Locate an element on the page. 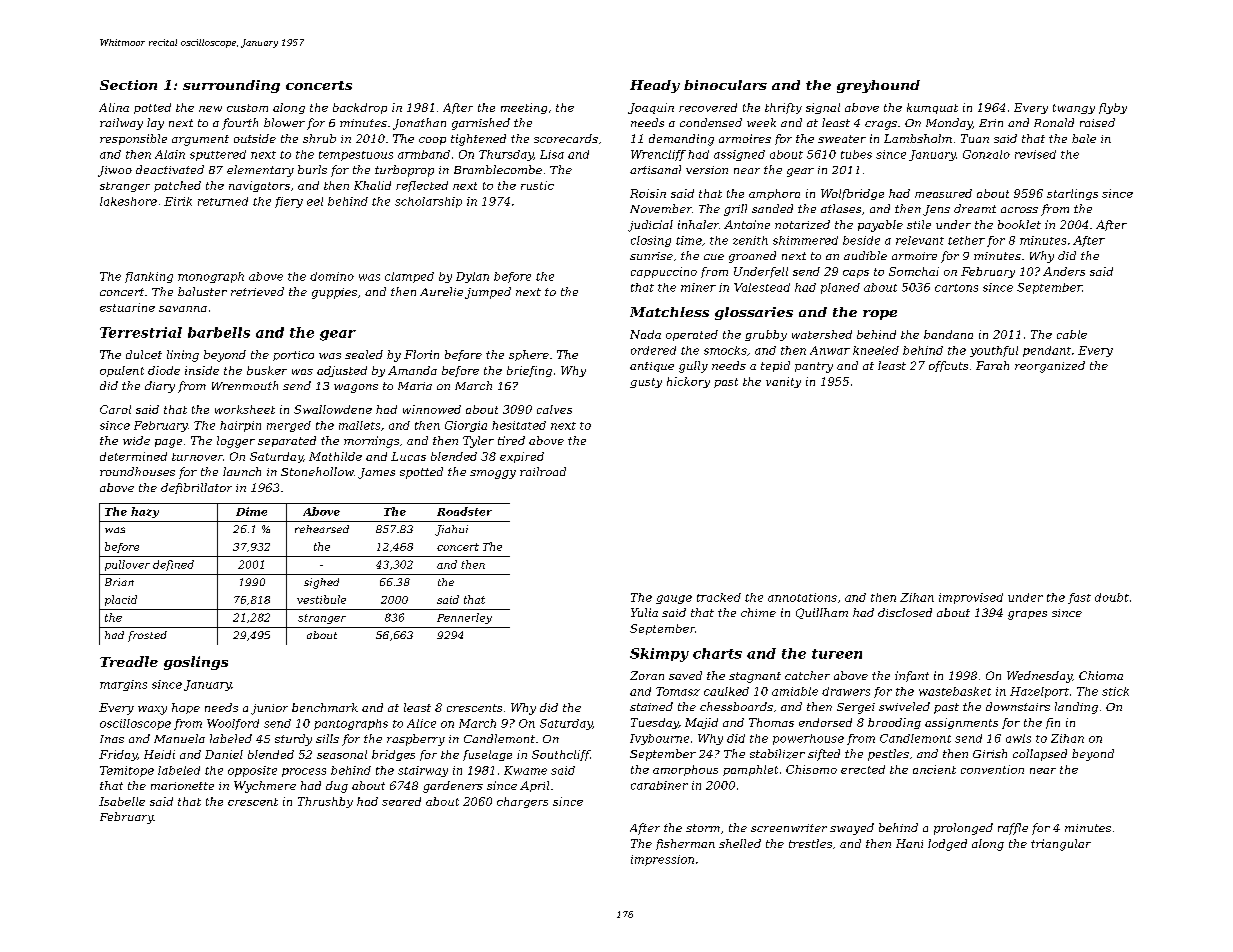 The width and height of the page is (1233, 952). Heady is located at coordinates (655, 86).
